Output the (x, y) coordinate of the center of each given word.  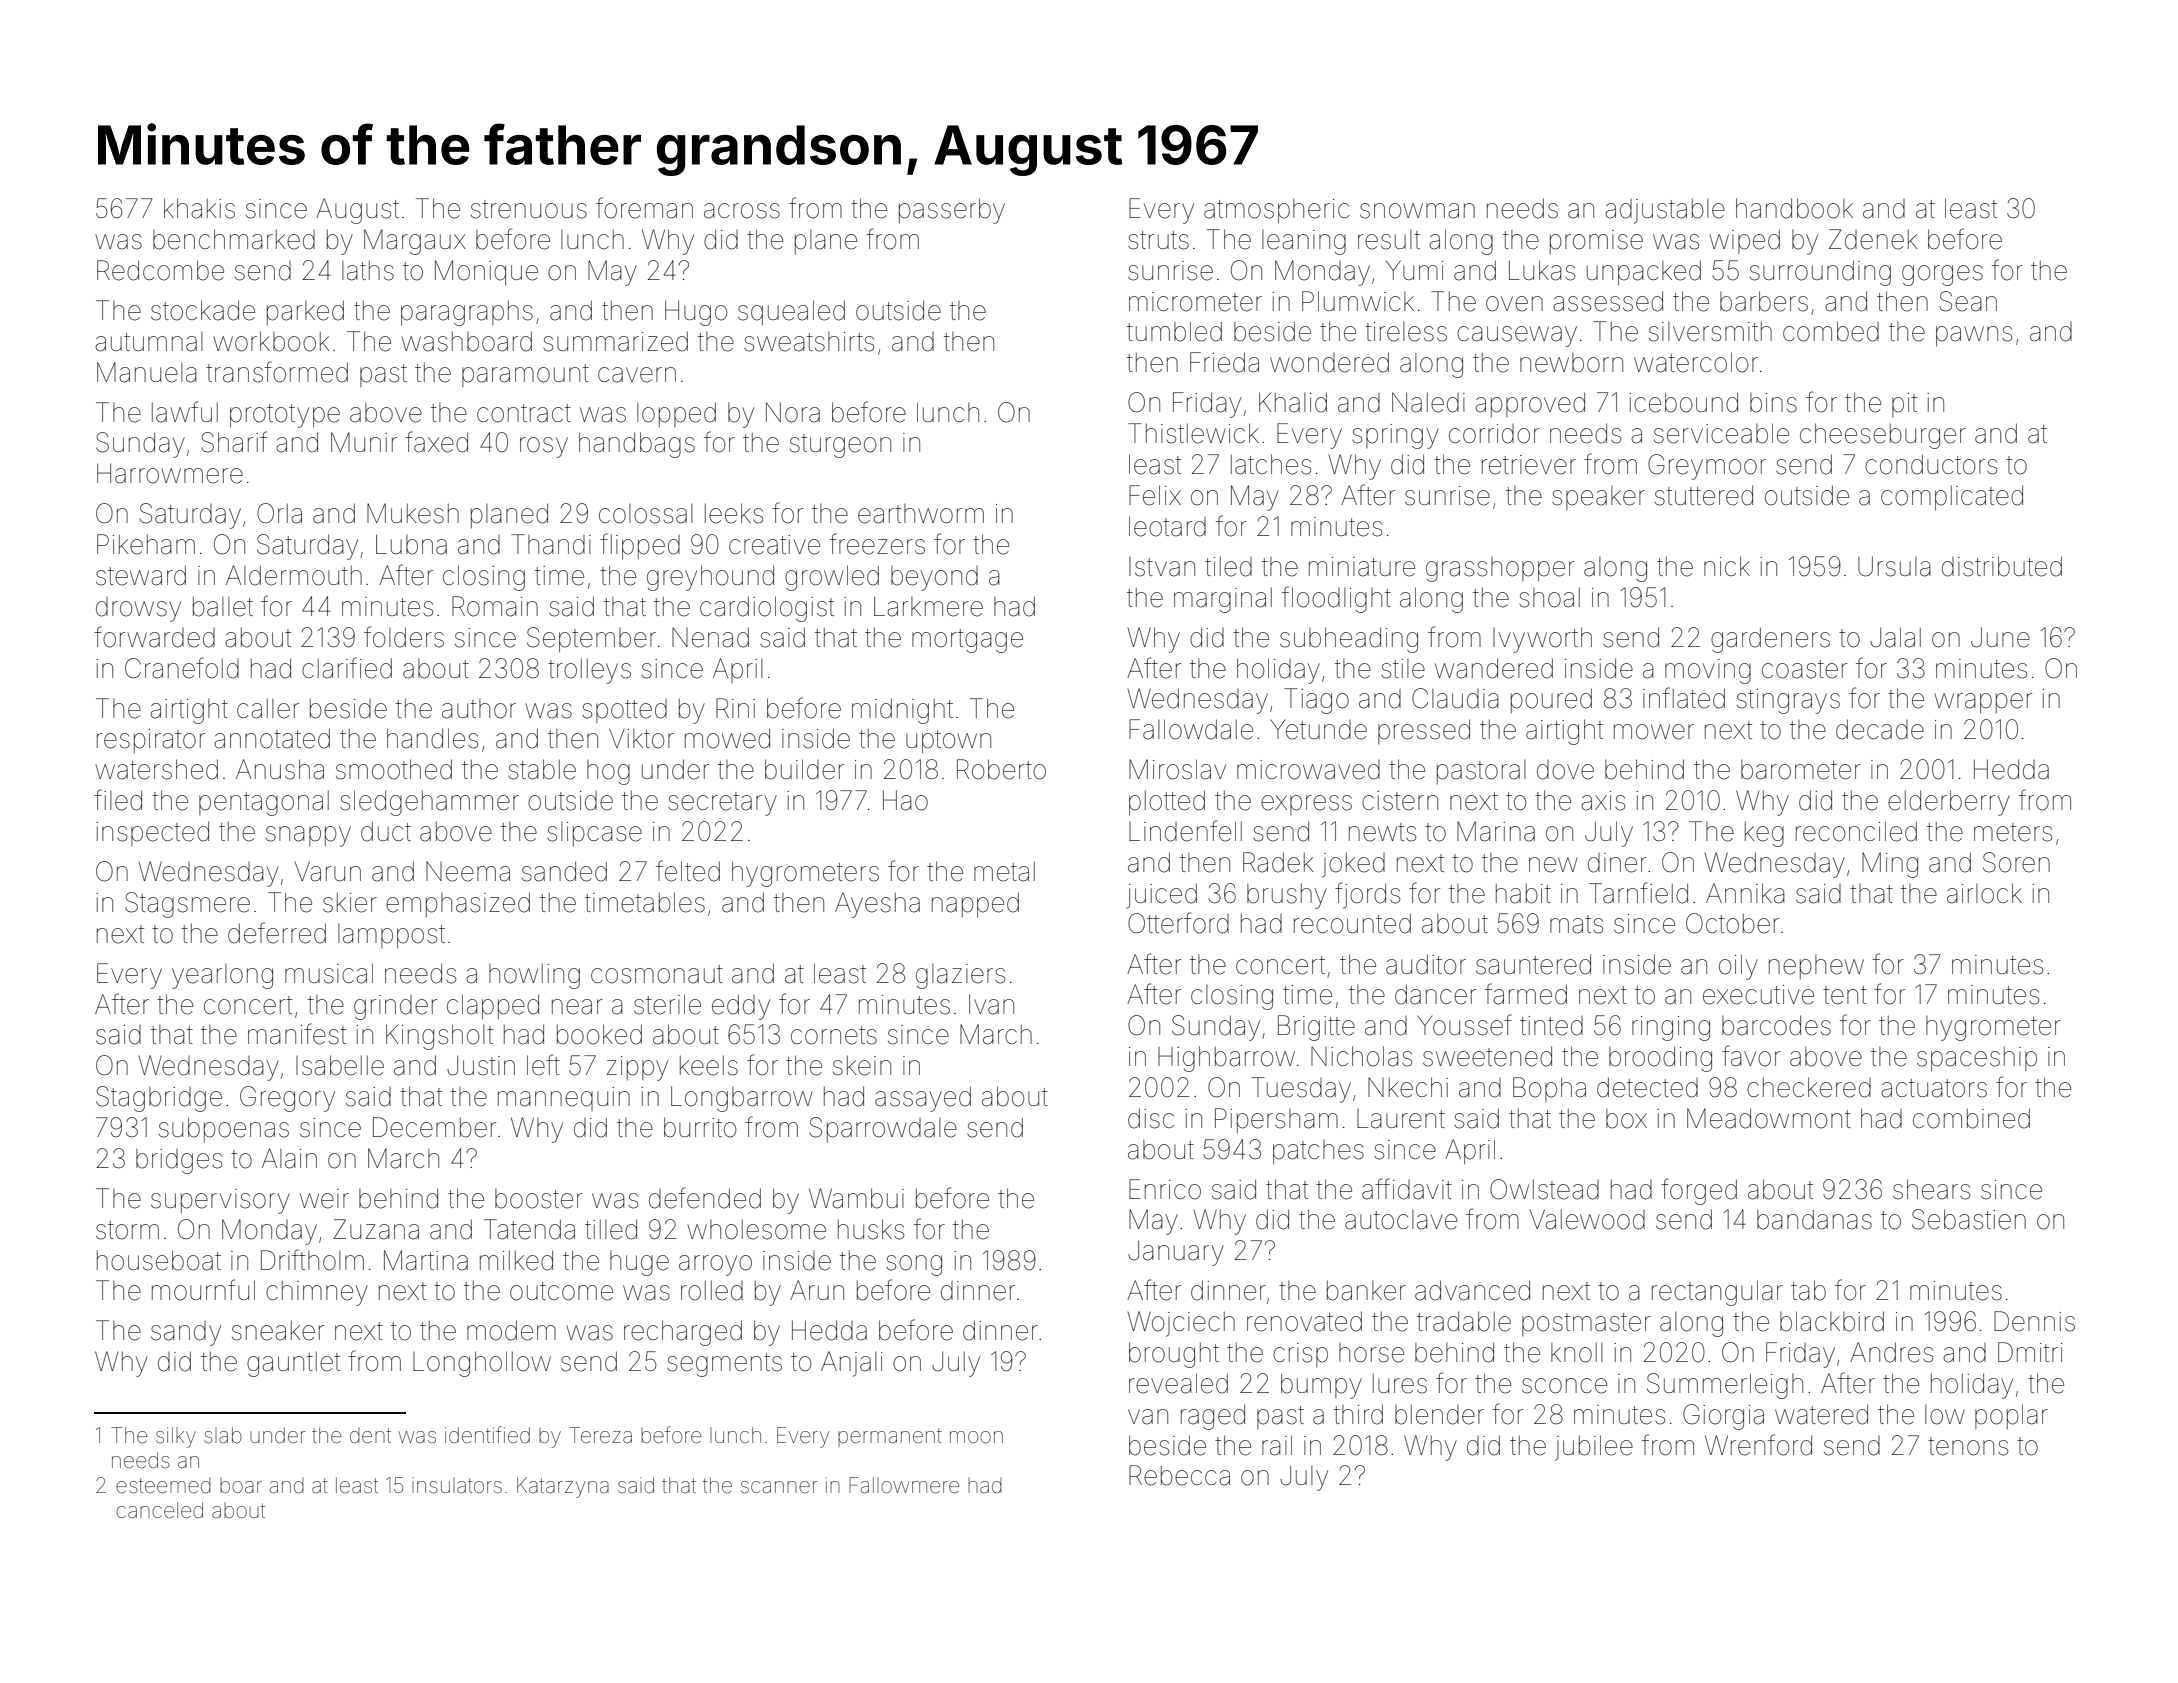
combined (1971, 1118)
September (591, 640)
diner (1617, 863)
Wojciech (1181, 1324)
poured (1551, 700)
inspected (152, 833)
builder (804, 769)
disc (1151, 1118)
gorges (1942, 275)
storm (127, 1230)
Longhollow (482, 1364)
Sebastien (1969, 1219)
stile (1403, 669)
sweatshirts (809, 342)
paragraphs (467, 313)
